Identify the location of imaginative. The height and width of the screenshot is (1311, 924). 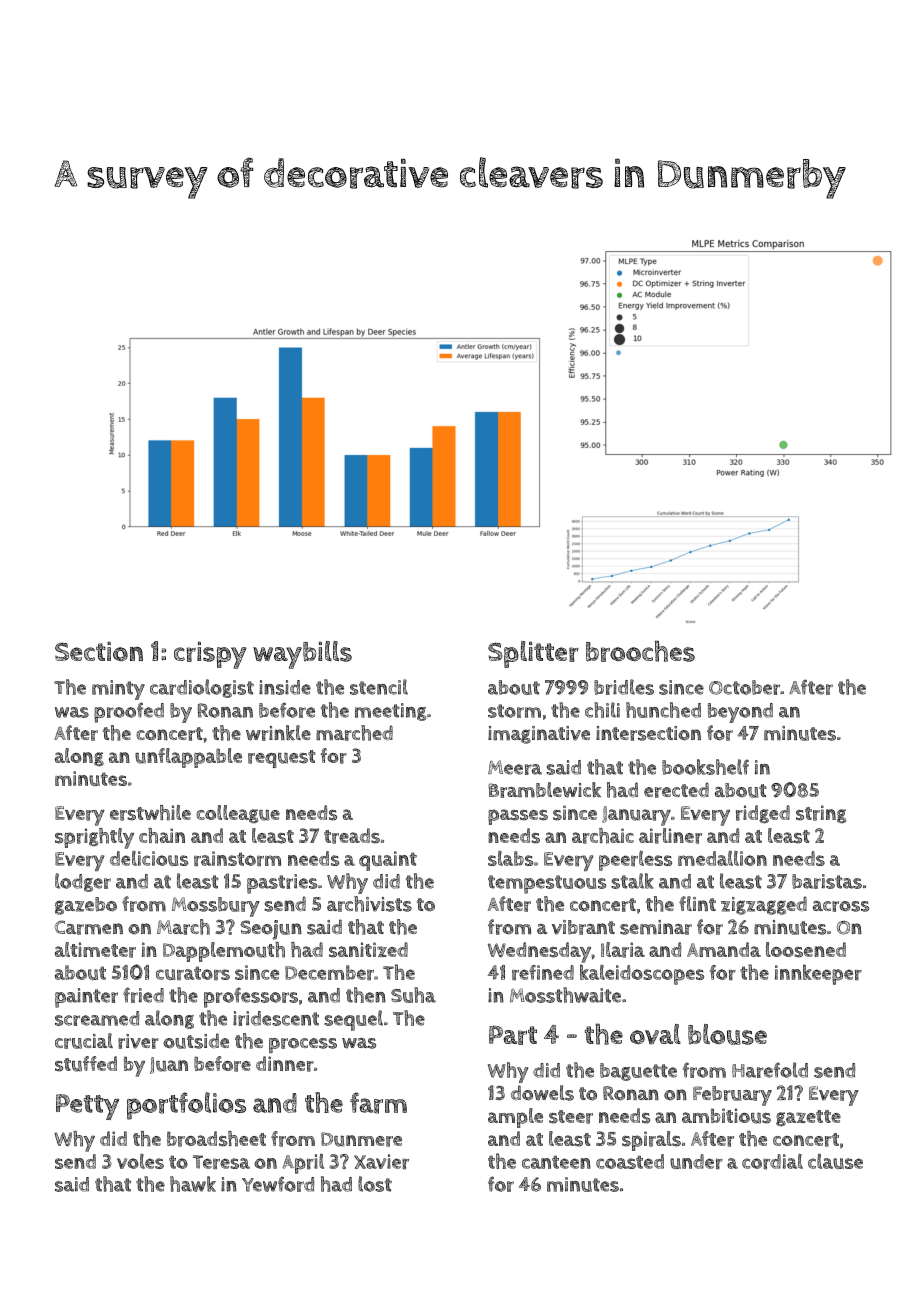
(539, 735).
